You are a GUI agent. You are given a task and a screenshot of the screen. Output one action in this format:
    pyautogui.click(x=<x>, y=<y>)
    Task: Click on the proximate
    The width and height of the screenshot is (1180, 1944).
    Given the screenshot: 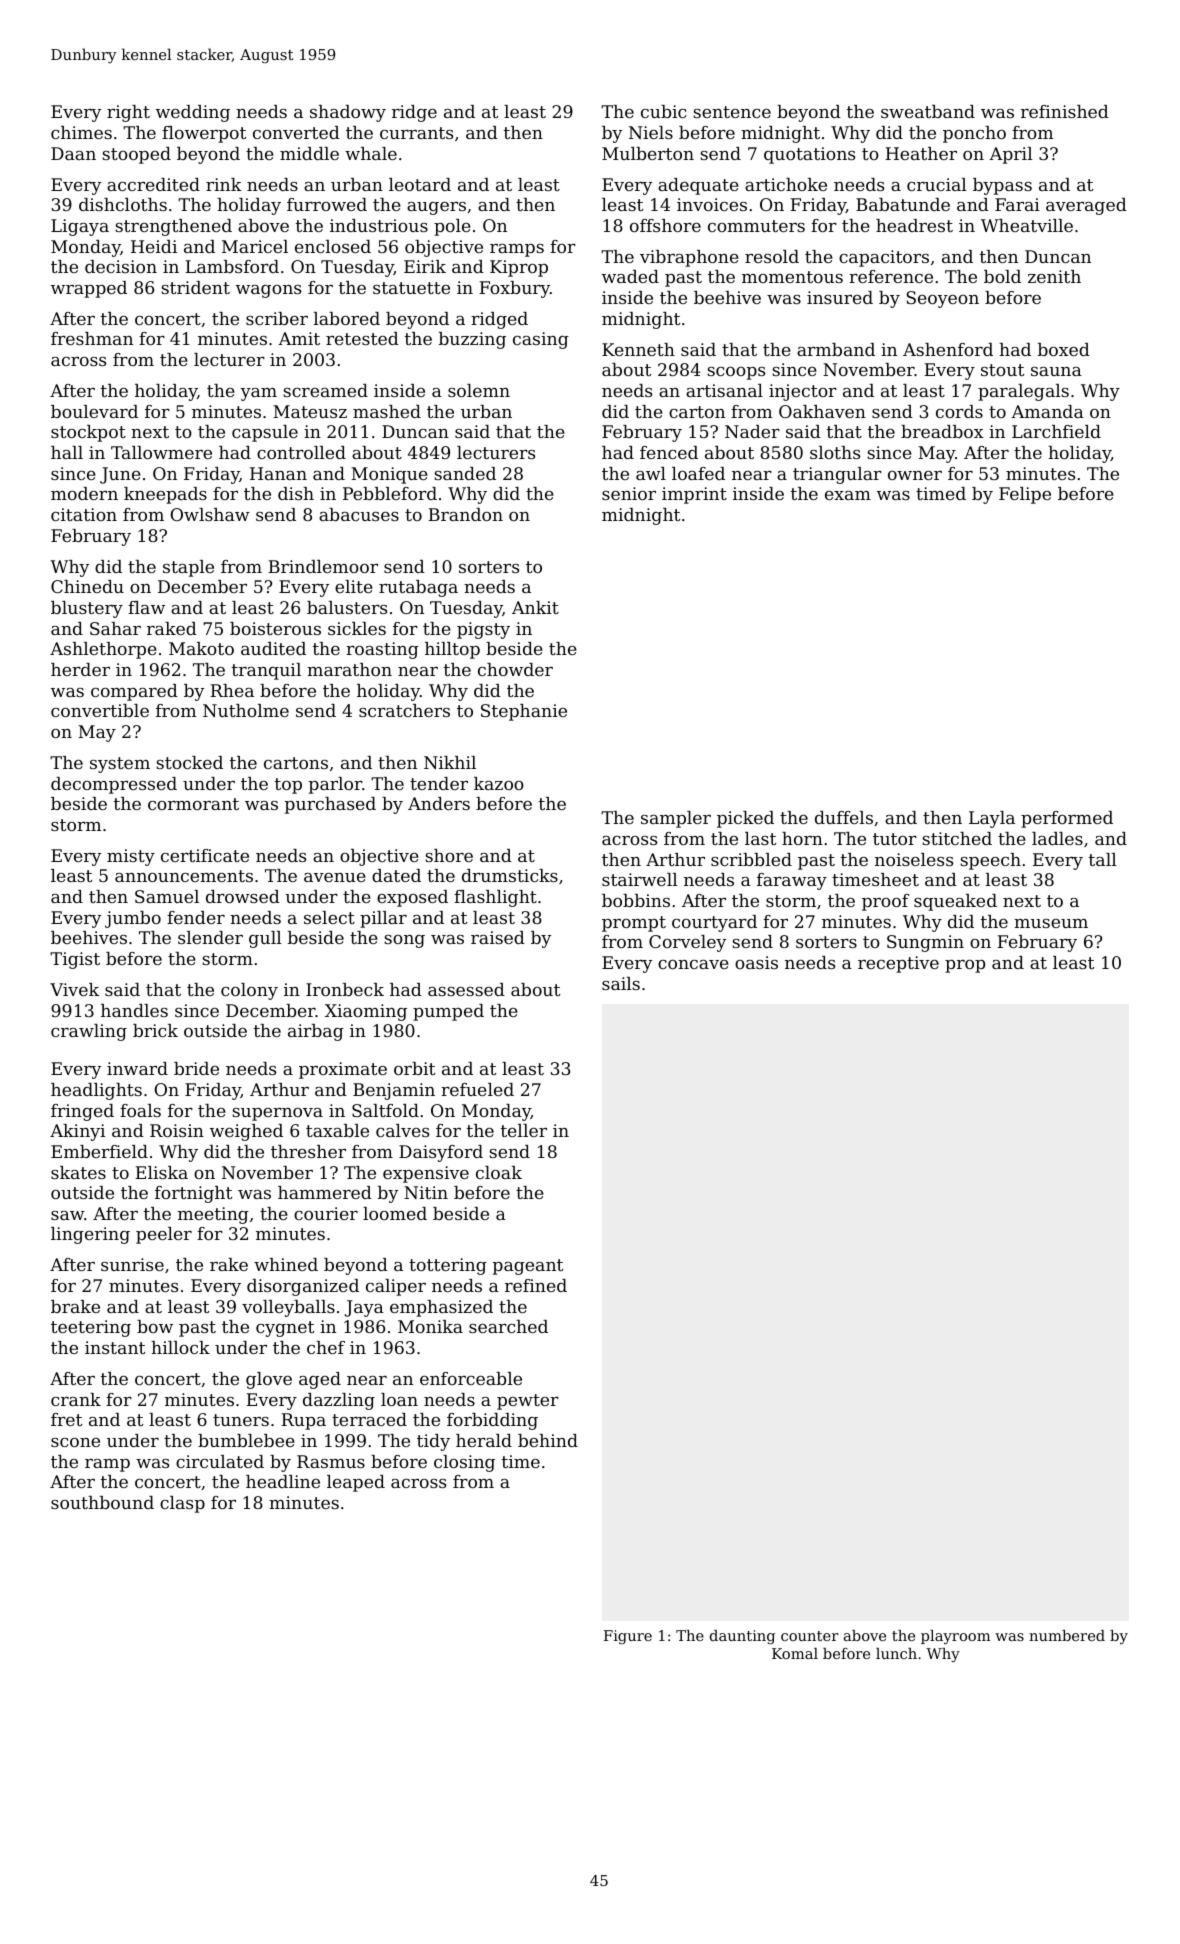 What is the action you would take?
    pyautogui.click(x=343, y=1070)
